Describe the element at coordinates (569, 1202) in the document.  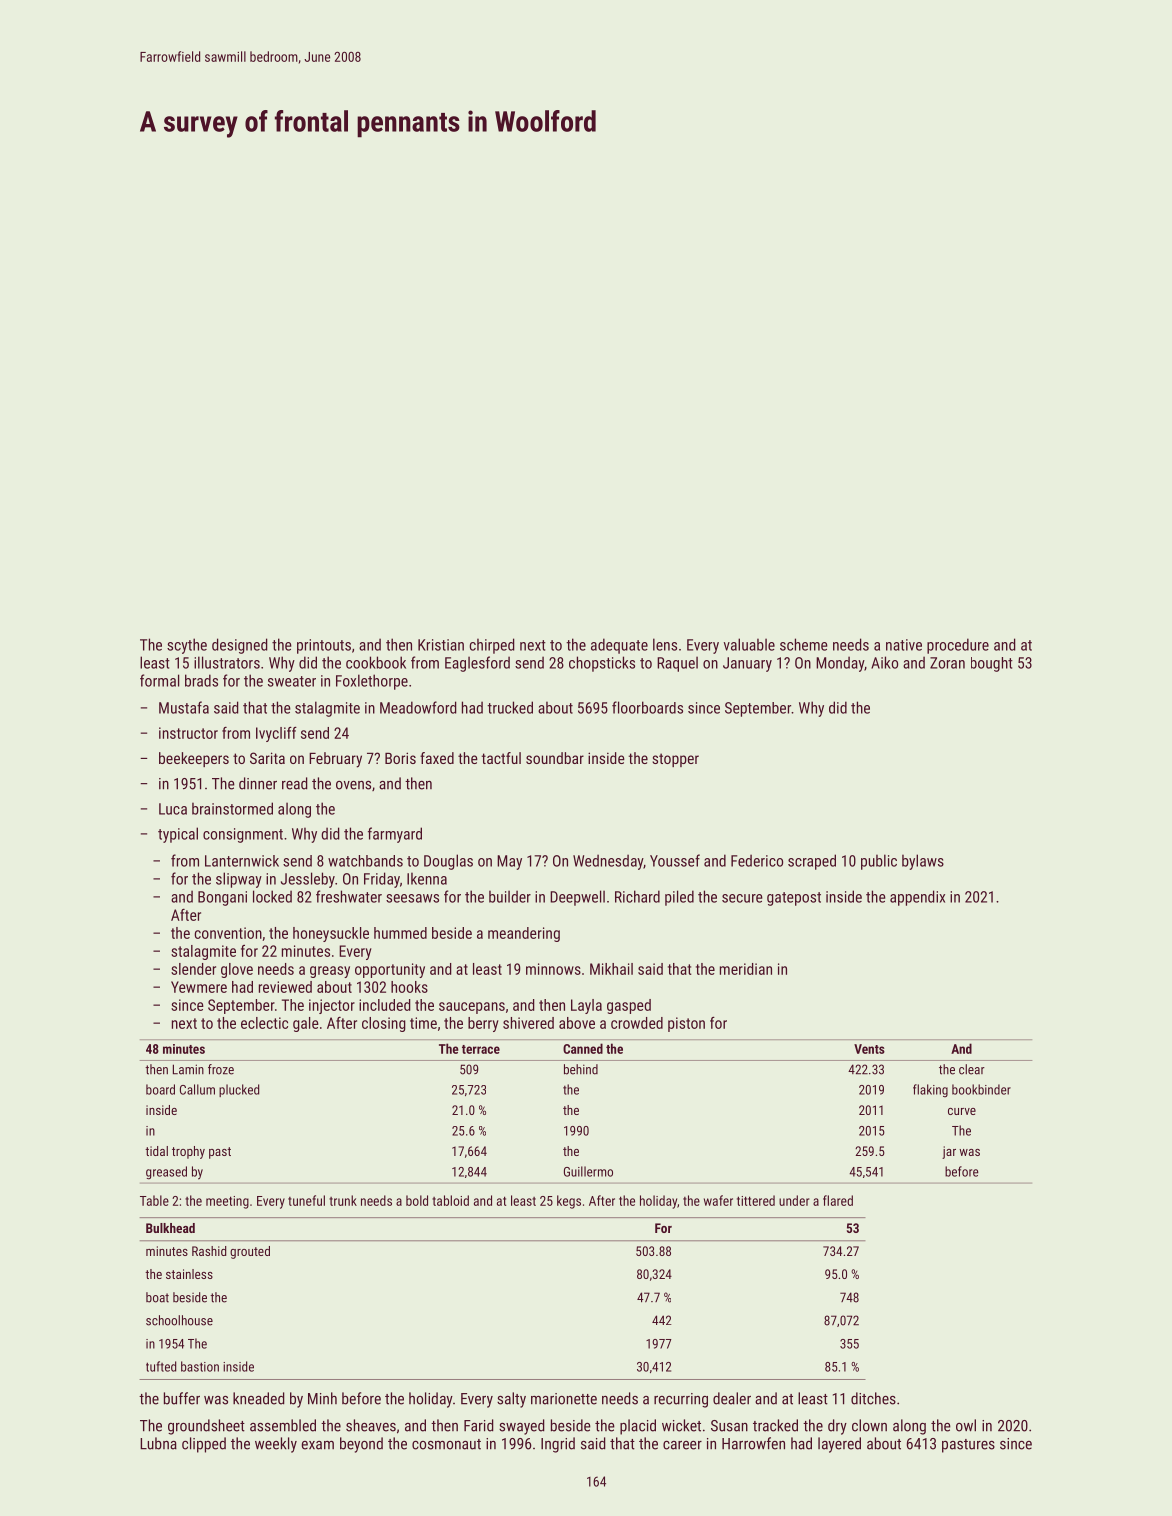
I see `kegs` at that location.
